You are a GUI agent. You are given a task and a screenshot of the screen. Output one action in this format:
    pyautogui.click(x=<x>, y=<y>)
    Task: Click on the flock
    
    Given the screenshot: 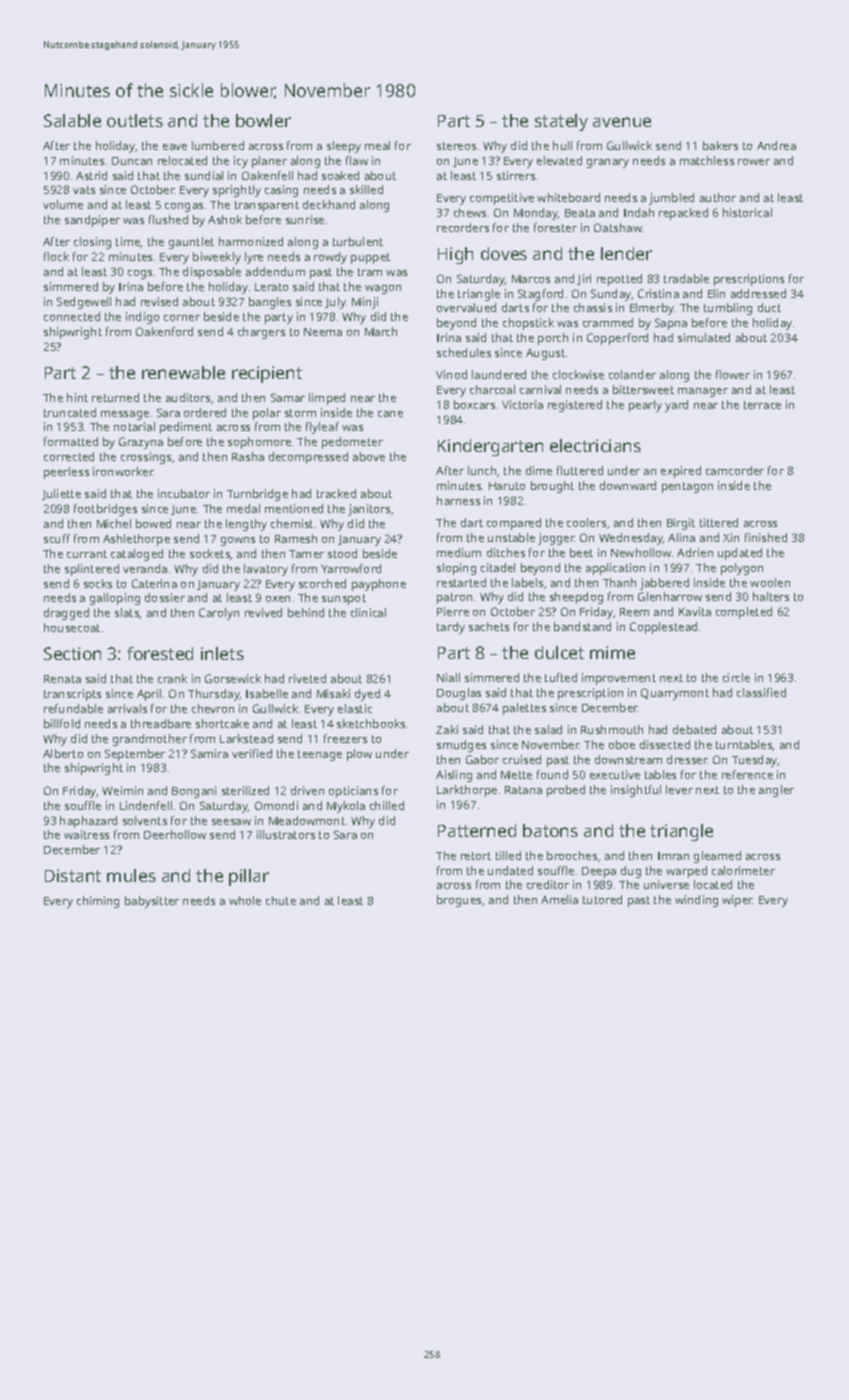 What is the action you would take?
    pyautogui.click(x=56, y=256)
